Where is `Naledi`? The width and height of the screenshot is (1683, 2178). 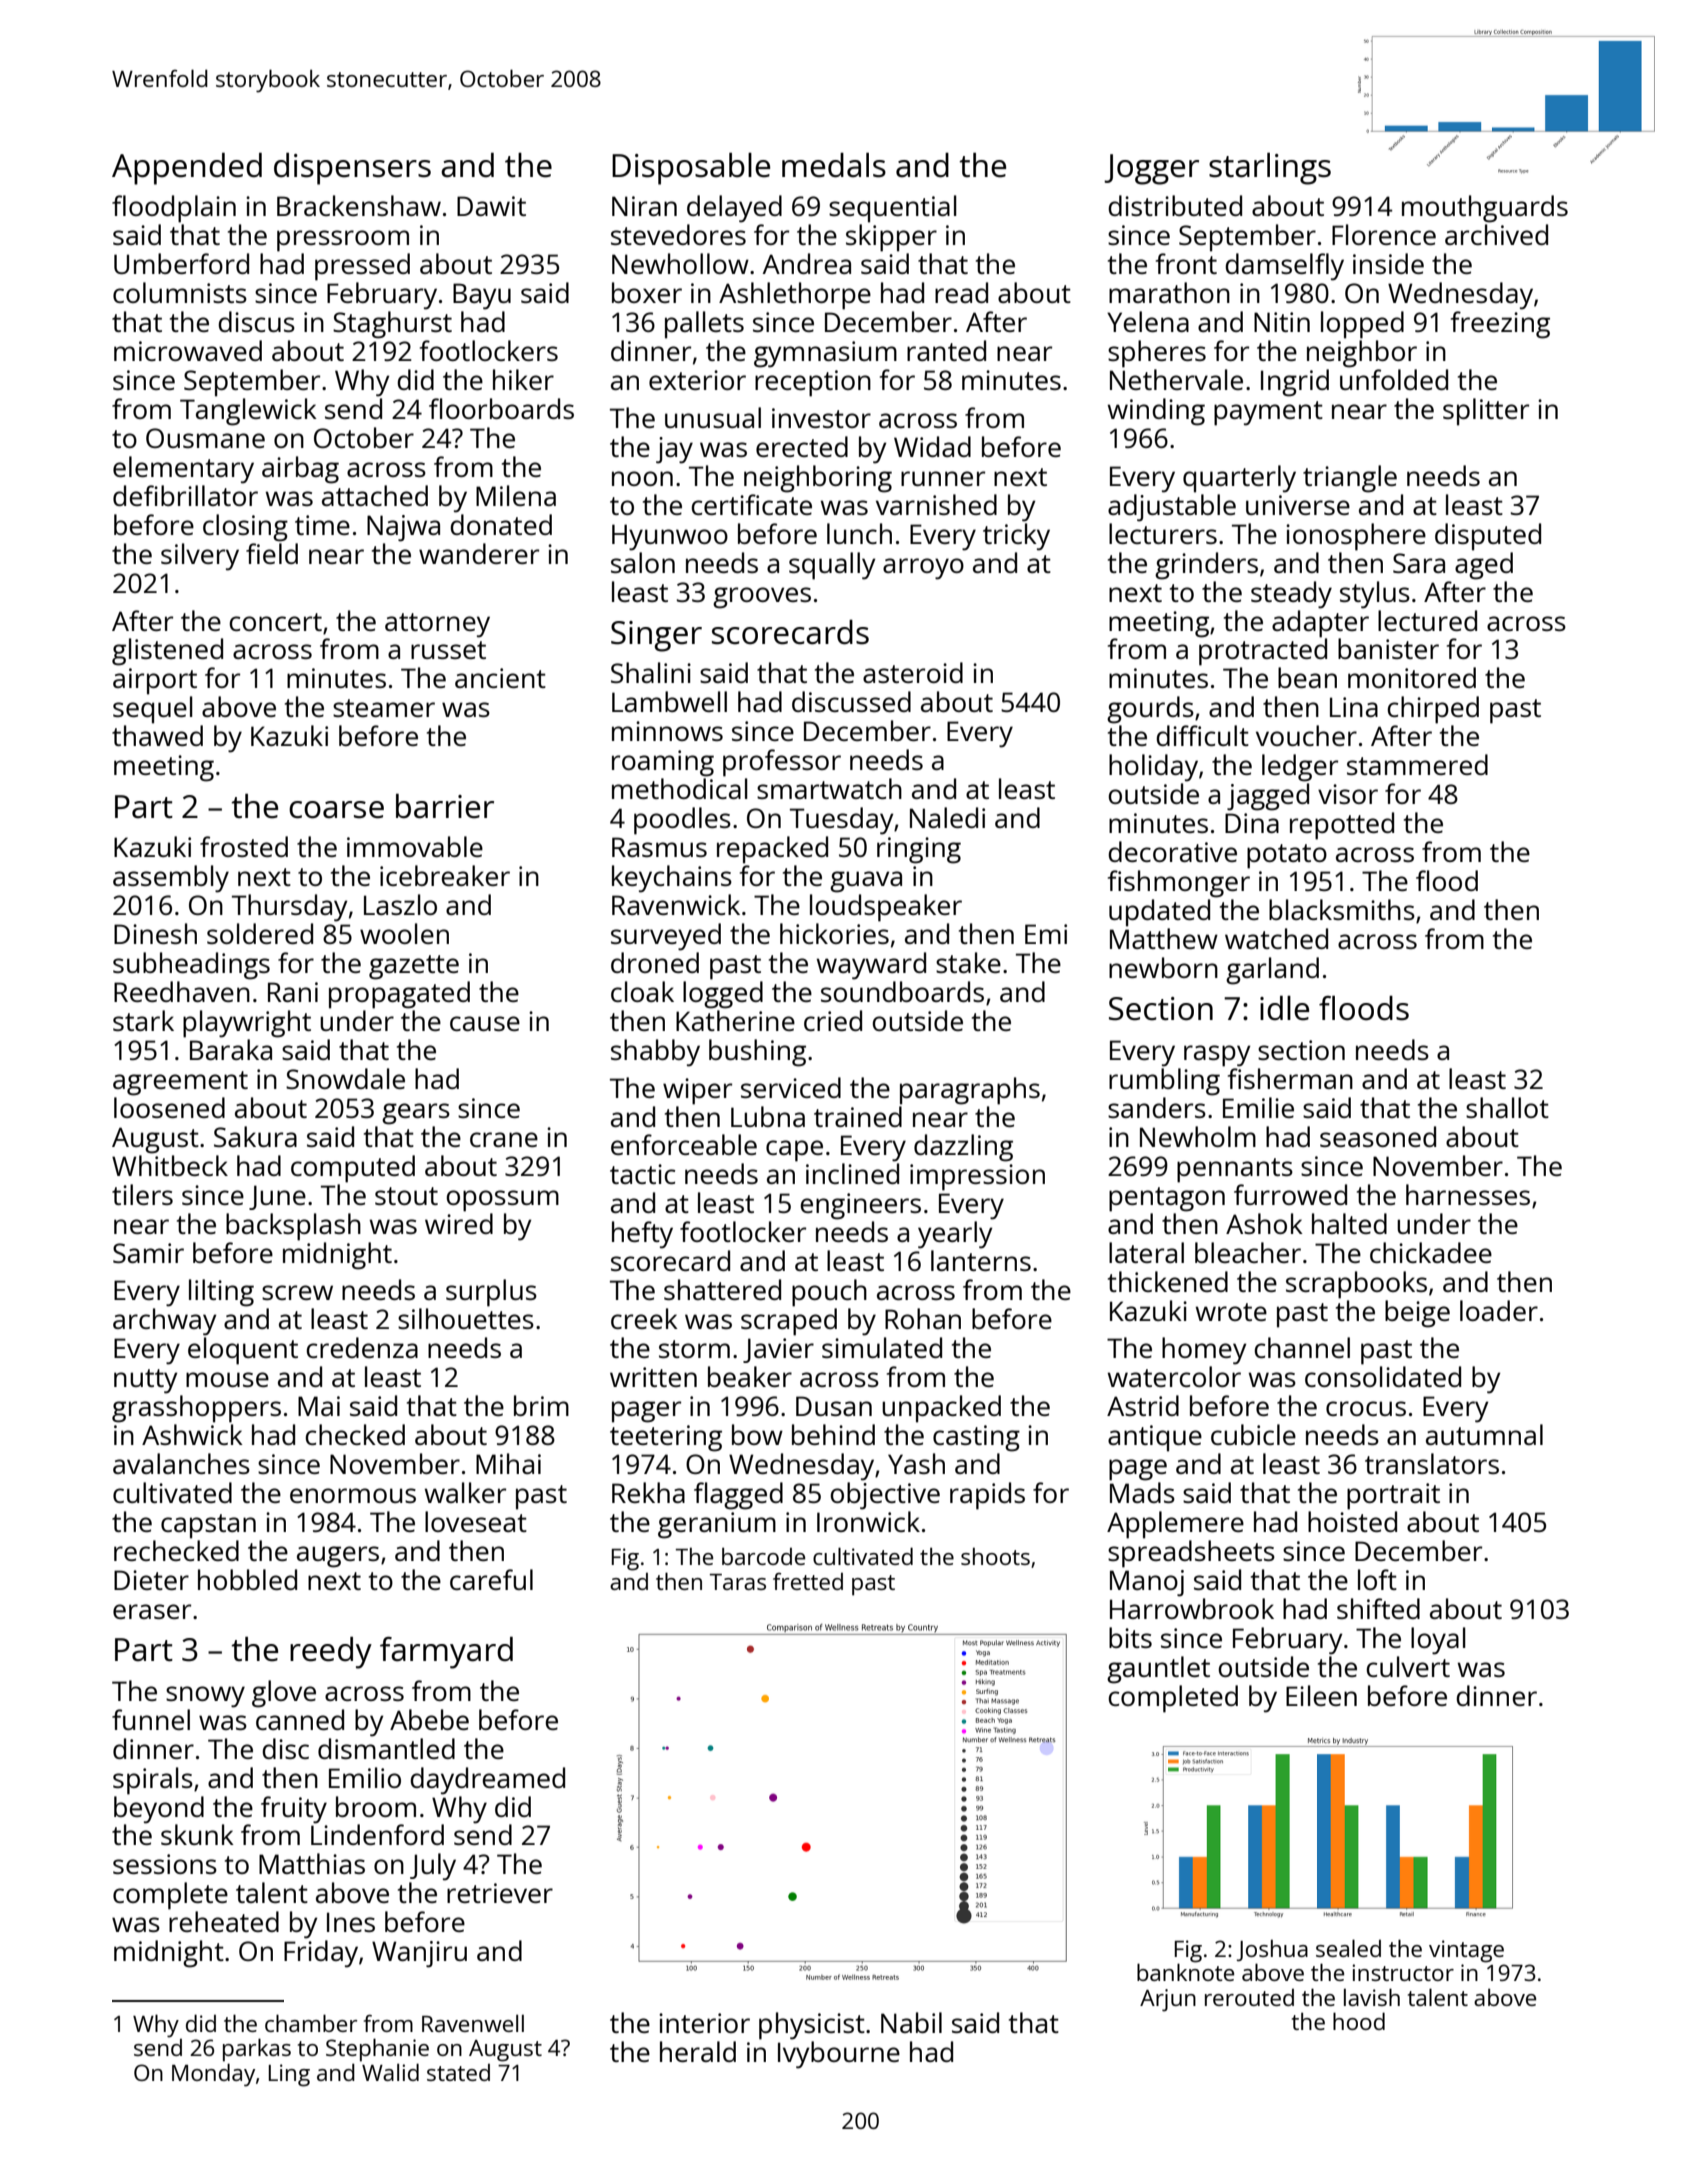
Naledi is located at coordinates (947, 817).
